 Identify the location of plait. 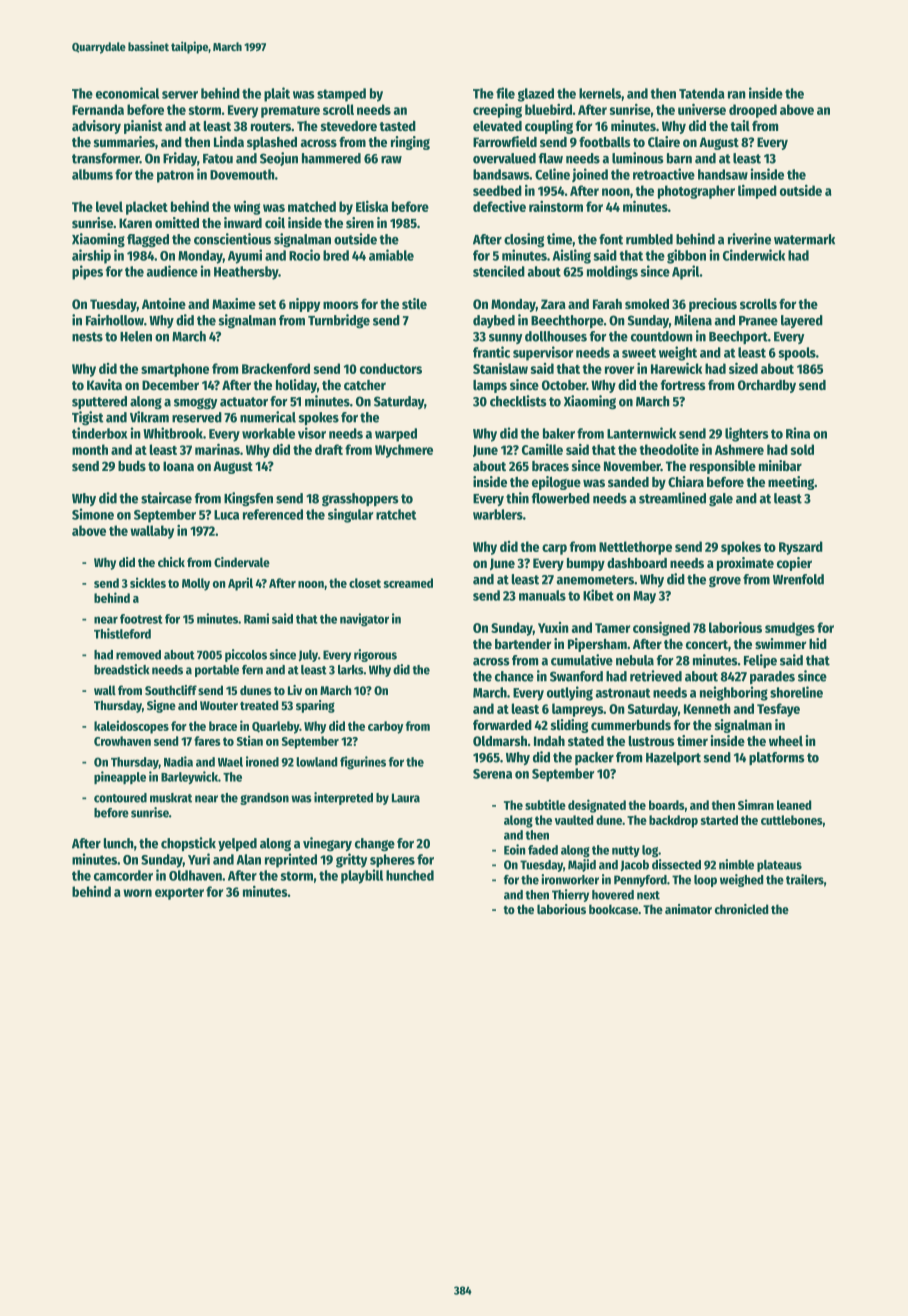
(277, 94).
